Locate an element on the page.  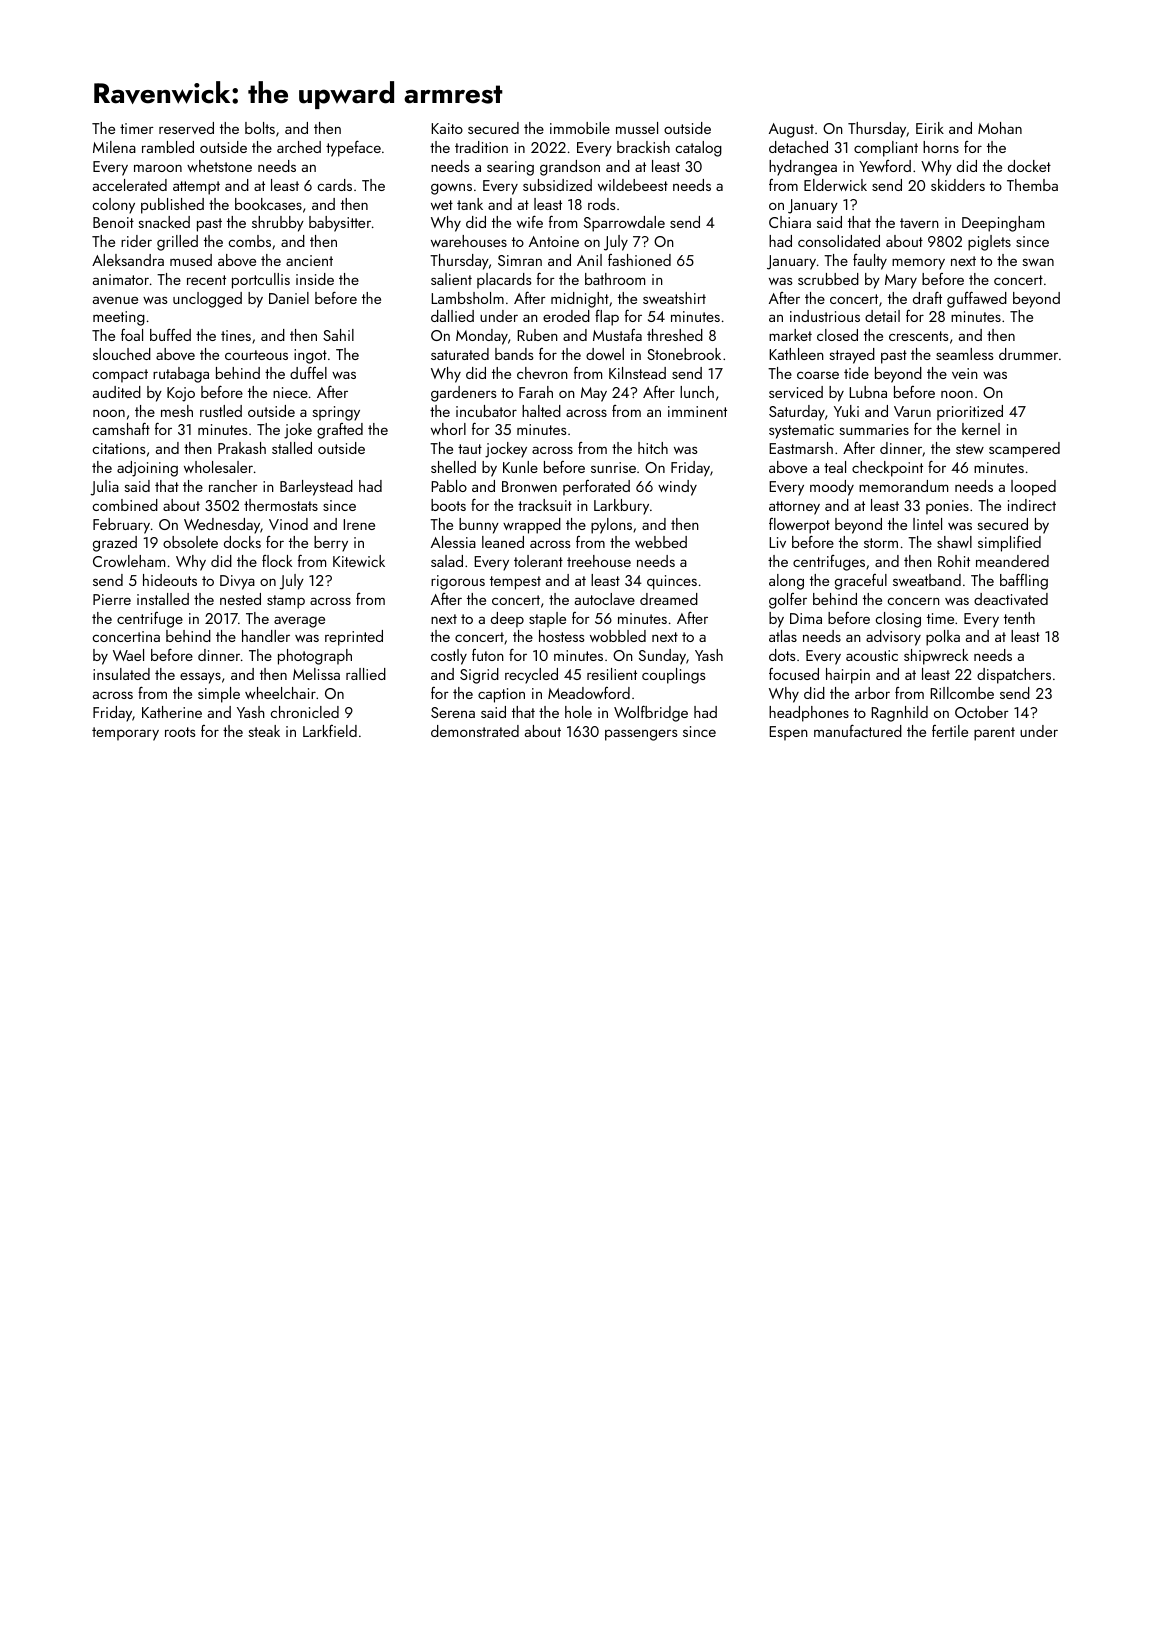
Mohan is located at coordinates (1000, 128).
